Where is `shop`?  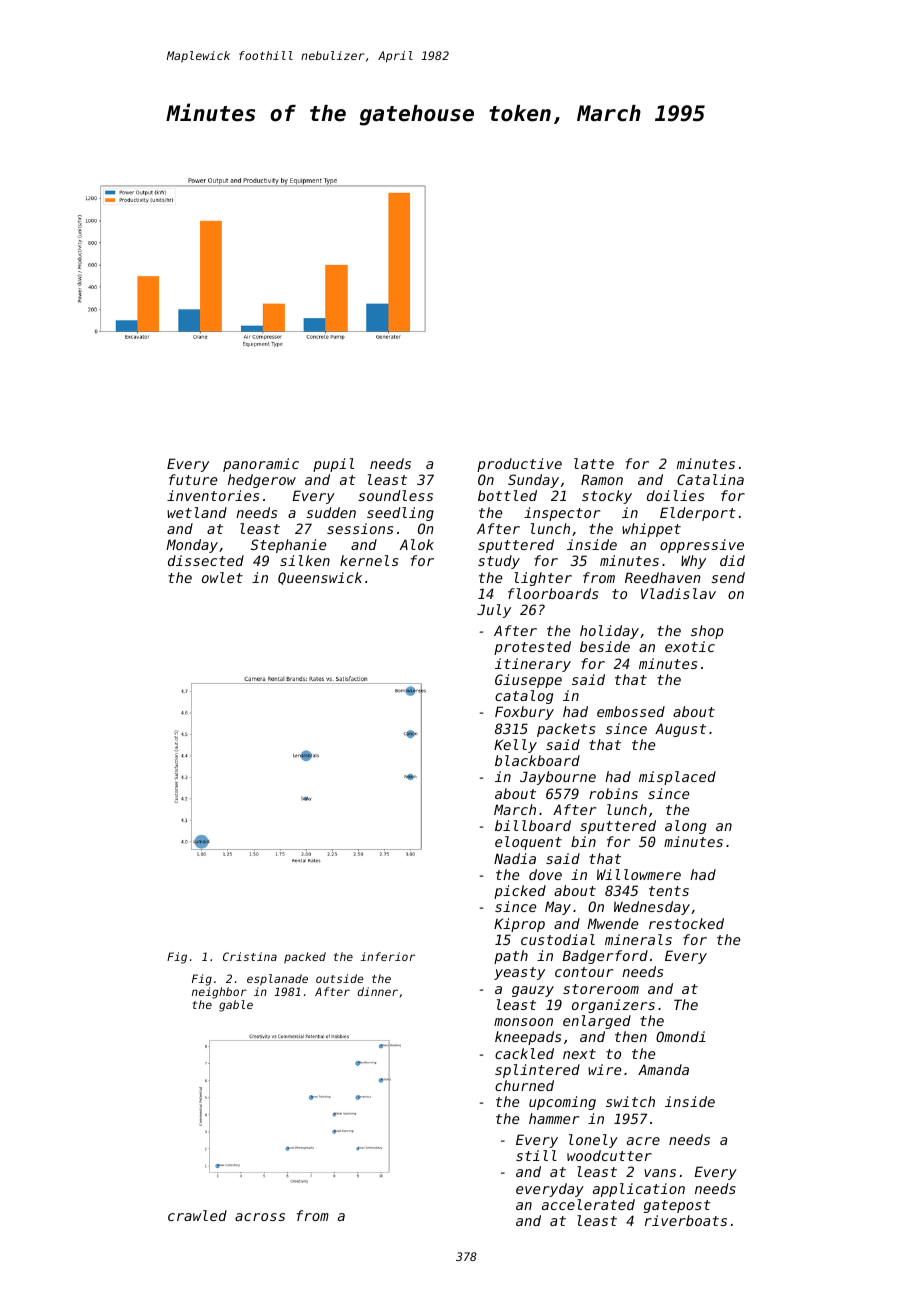
shop is located at coordinates (707, 632).
